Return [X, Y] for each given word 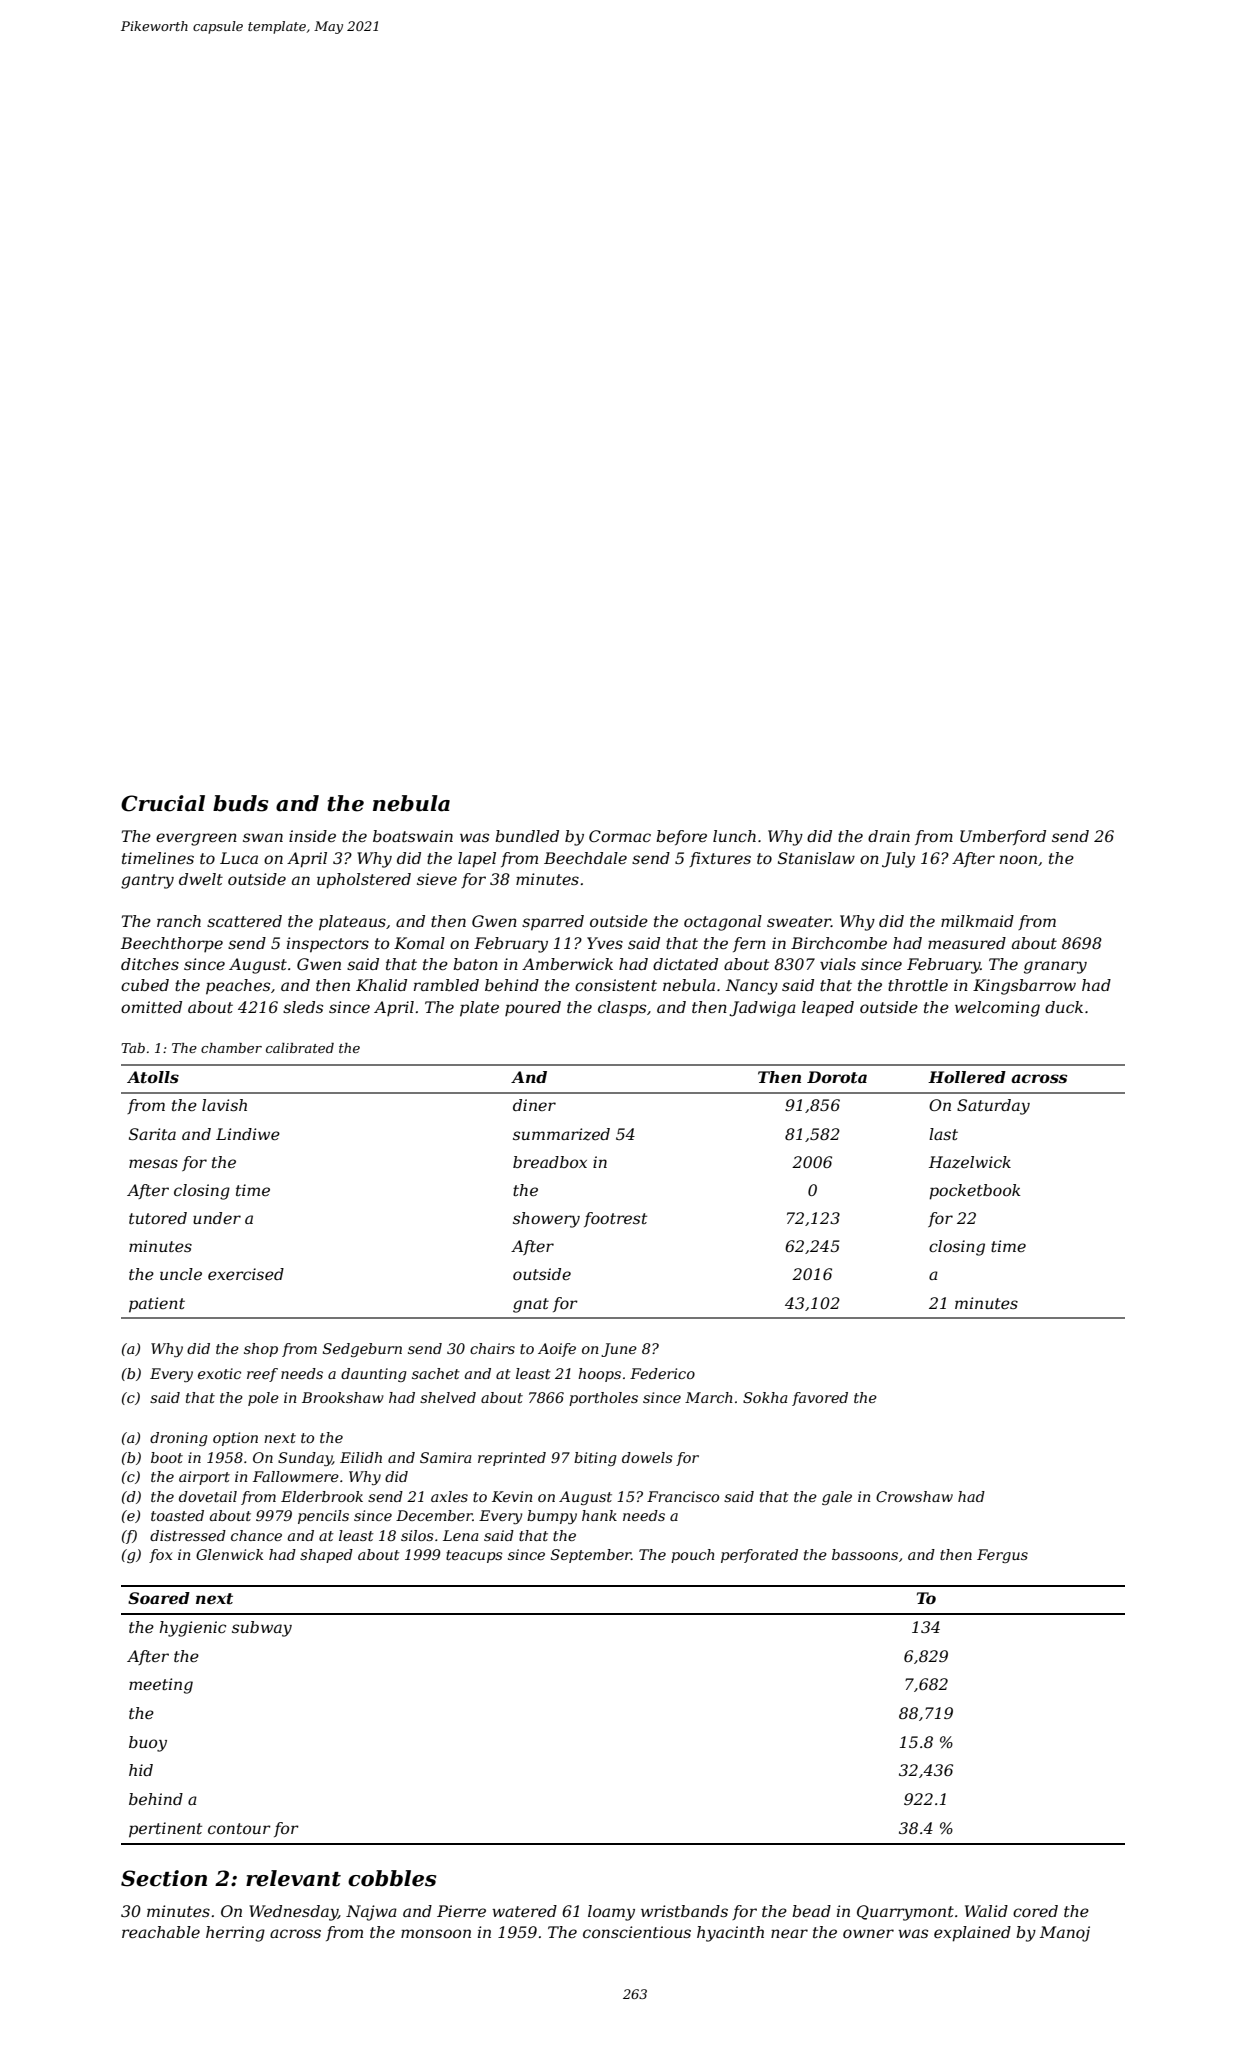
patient [157, 1305]
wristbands [684, 1911]
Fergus [1002, 1556]
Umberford [1003, 837]
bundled [527, 836]
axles [449, 1496]
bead [811, 1911]
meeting [161, 1686]
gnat [531, 1305]
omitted [151, 1007]
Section [164, 1878]
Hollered [967, 1077]
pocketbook [975, 1192]
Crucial [163, 803]
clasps [622, 1008]
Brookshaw [343, 1397]
